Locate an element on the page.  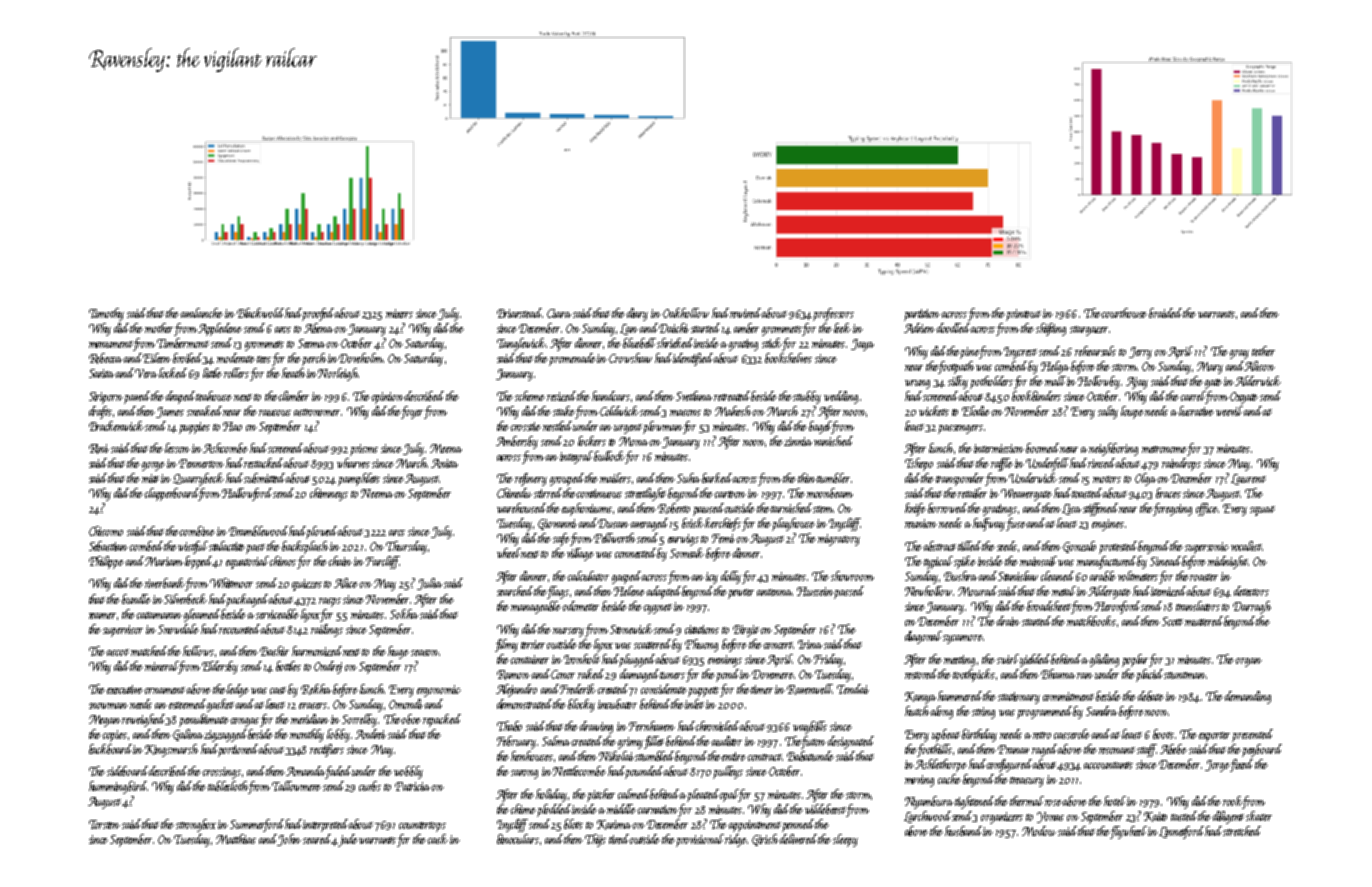
Torsten is located at coordinates (104, 824).
